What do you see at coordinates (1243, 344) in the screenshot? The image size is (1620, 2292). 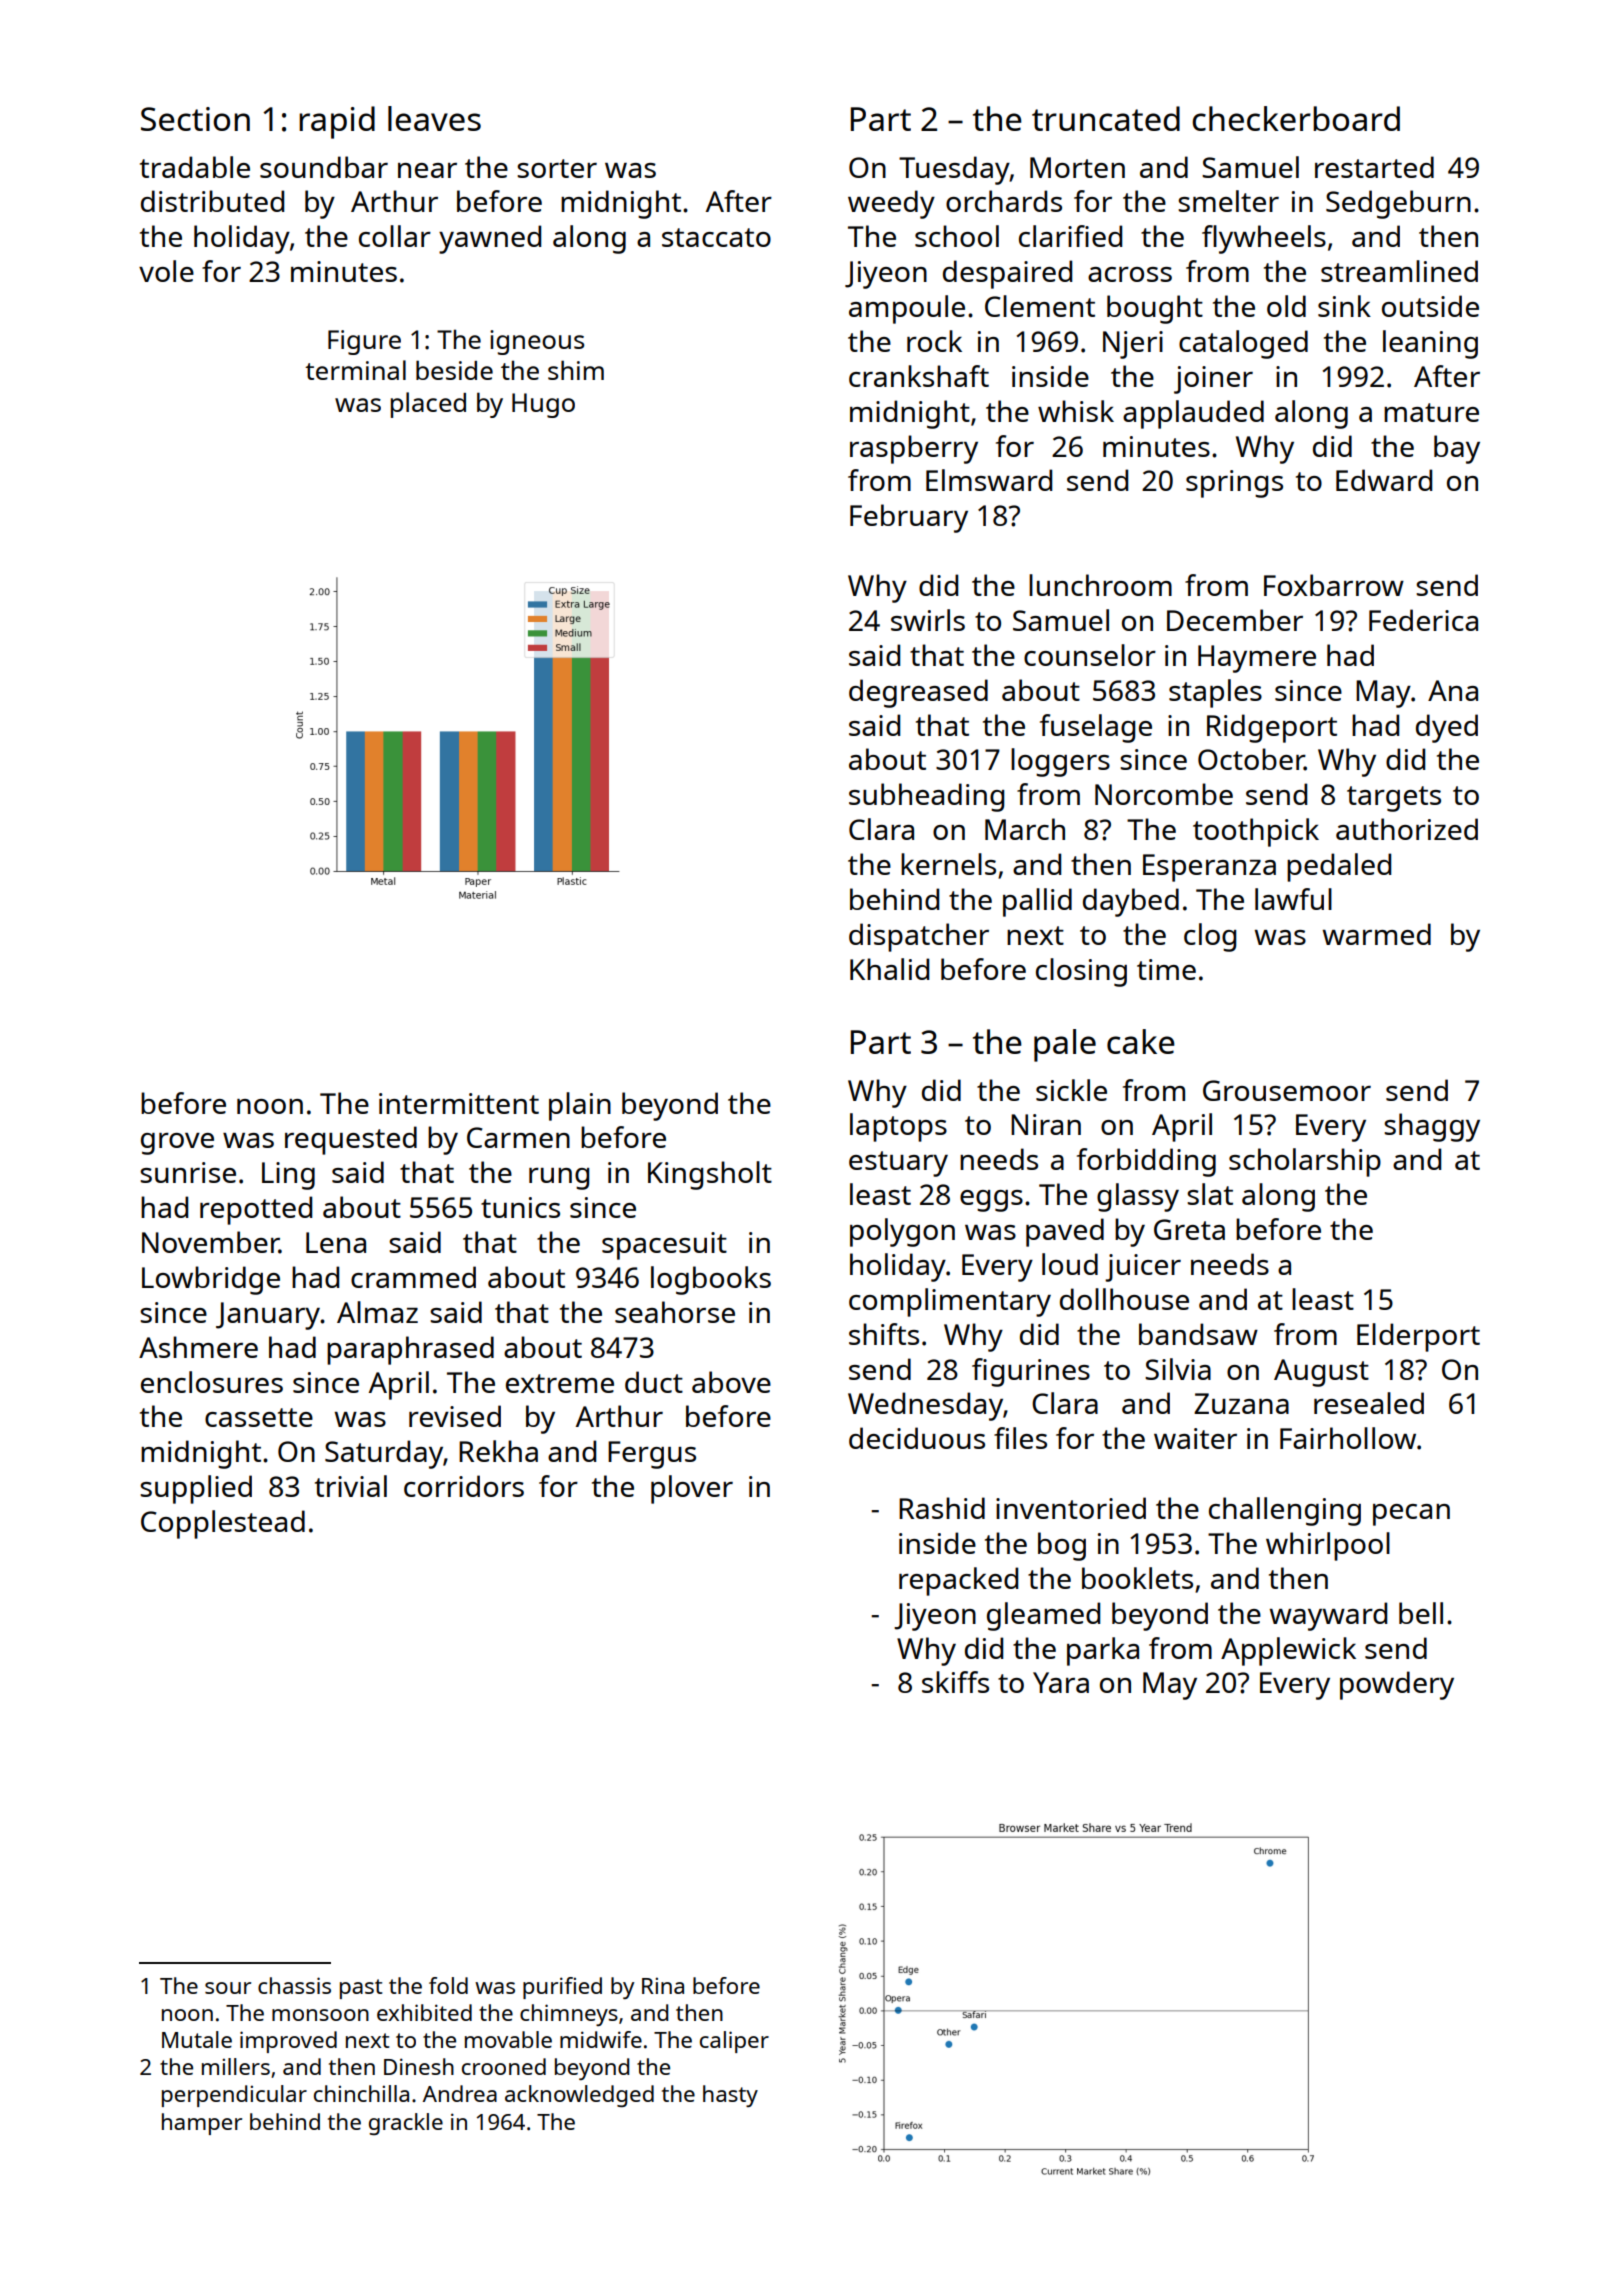 I see `cataloged` at bounding box center [1243, 344].
